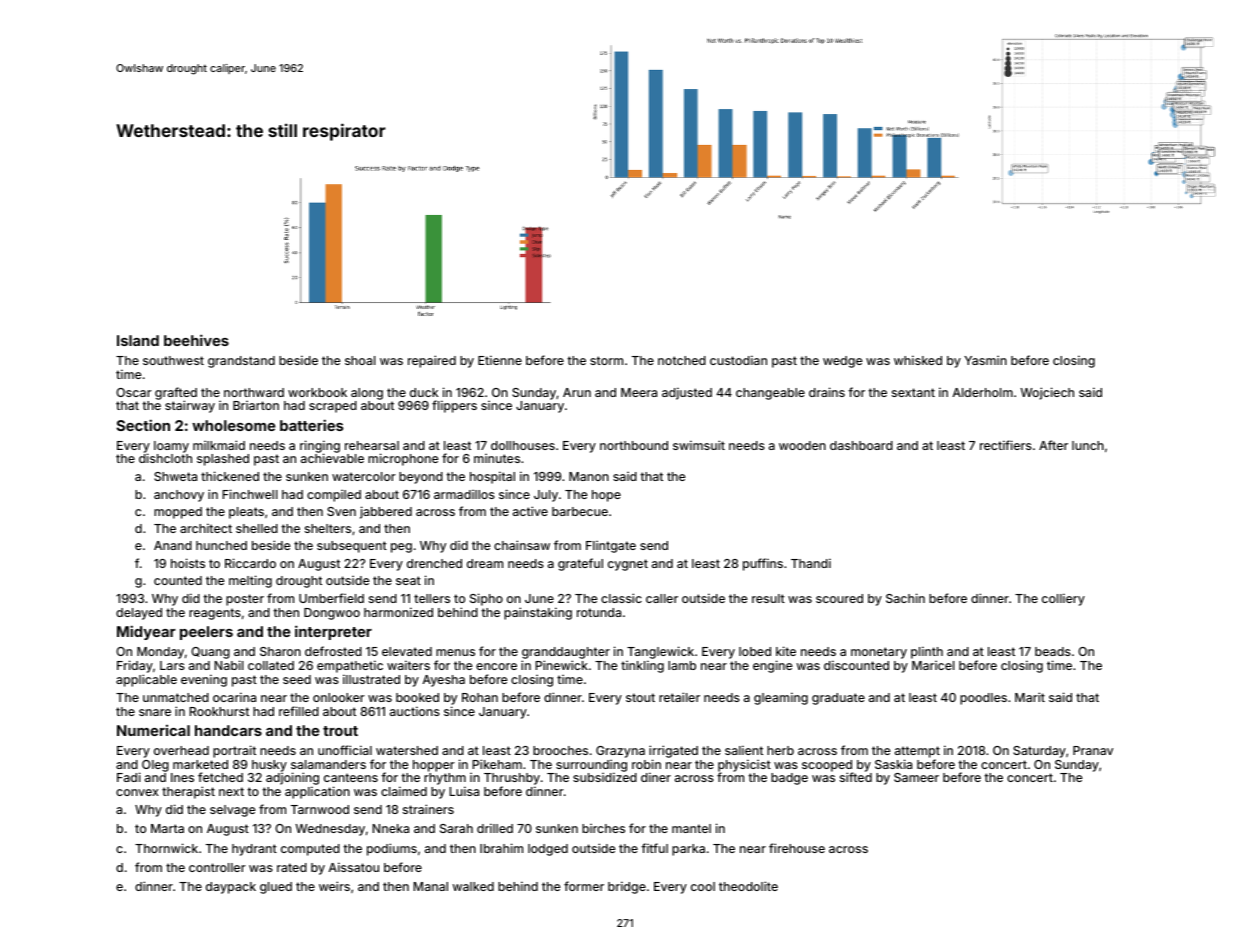  What do you see at coordinates (606, 360) in the document?
I see `storm` at bounding box center [606, 360].
